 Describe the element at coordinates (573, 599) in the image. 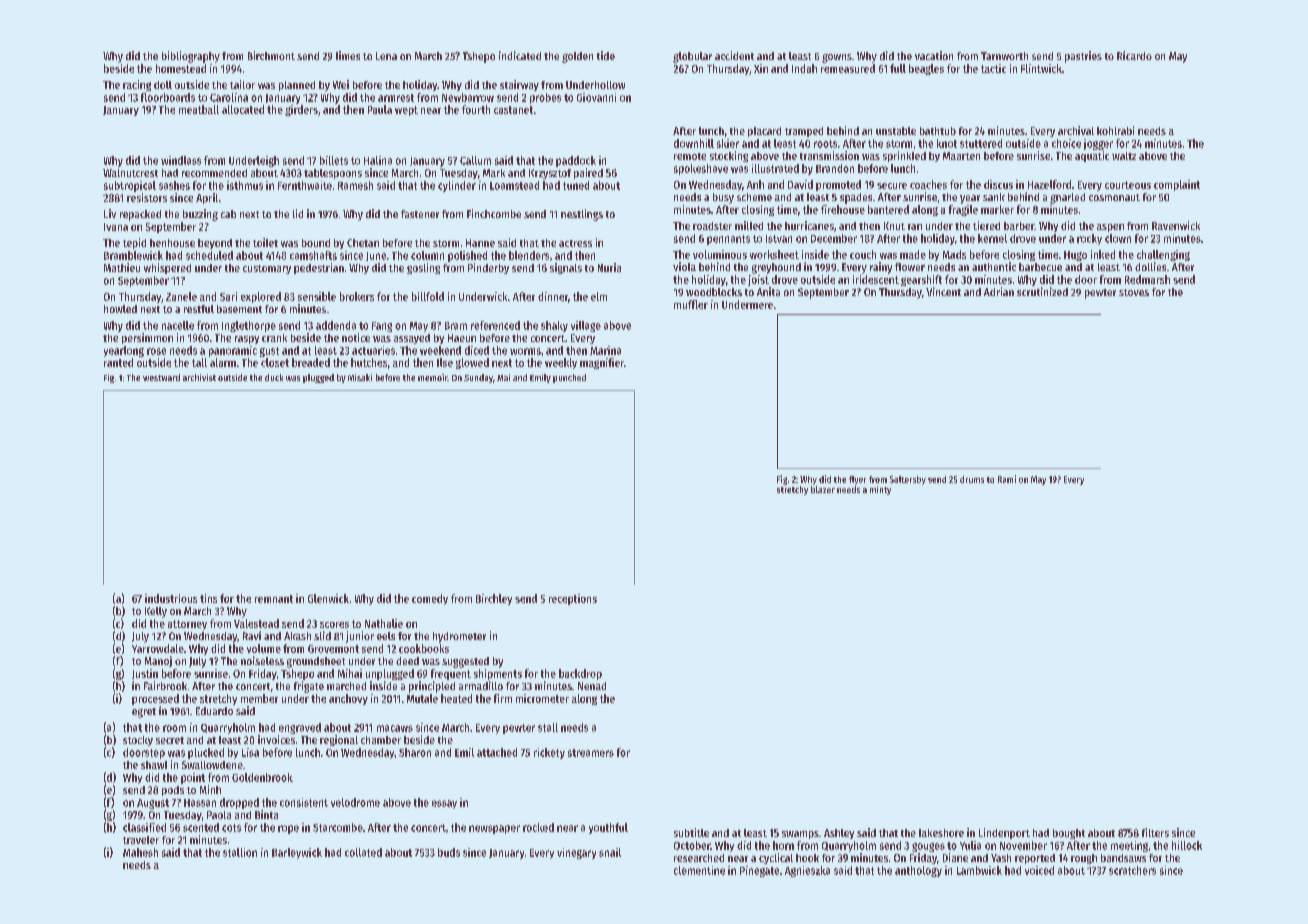

I see `receptions` at that location.
